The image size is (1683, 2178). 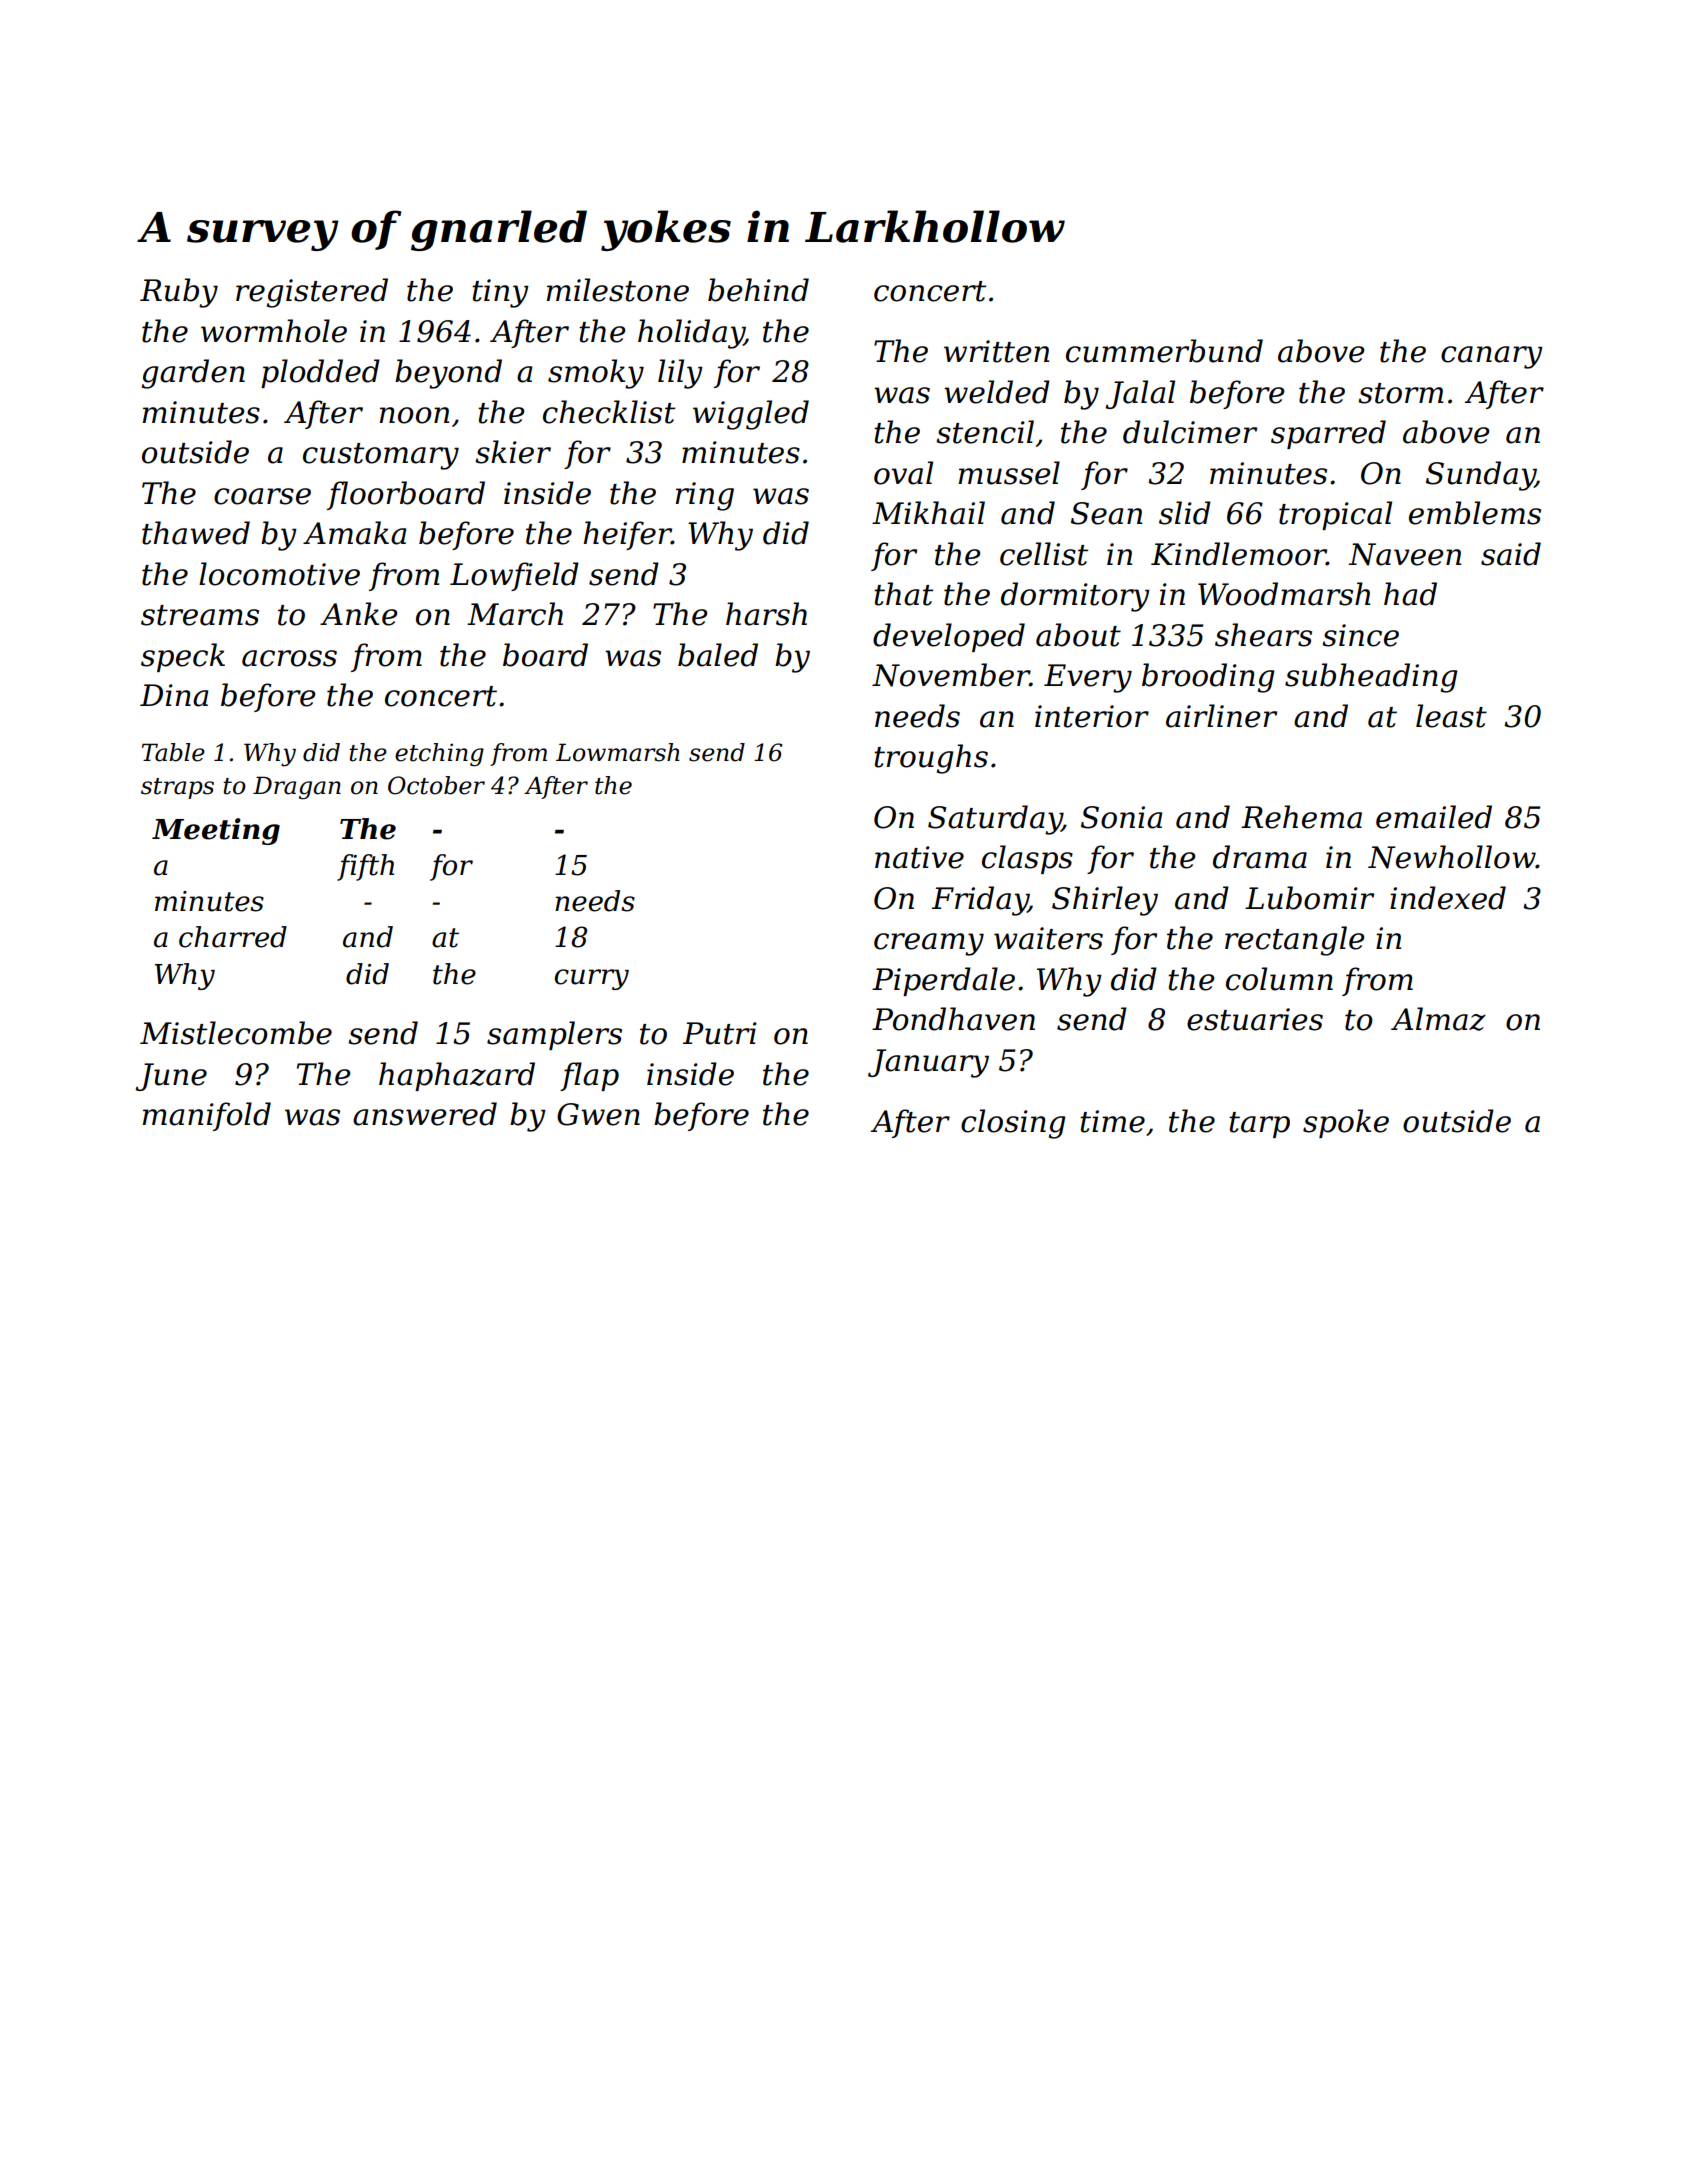 I want to click on native, so click(x=919, y=857).
